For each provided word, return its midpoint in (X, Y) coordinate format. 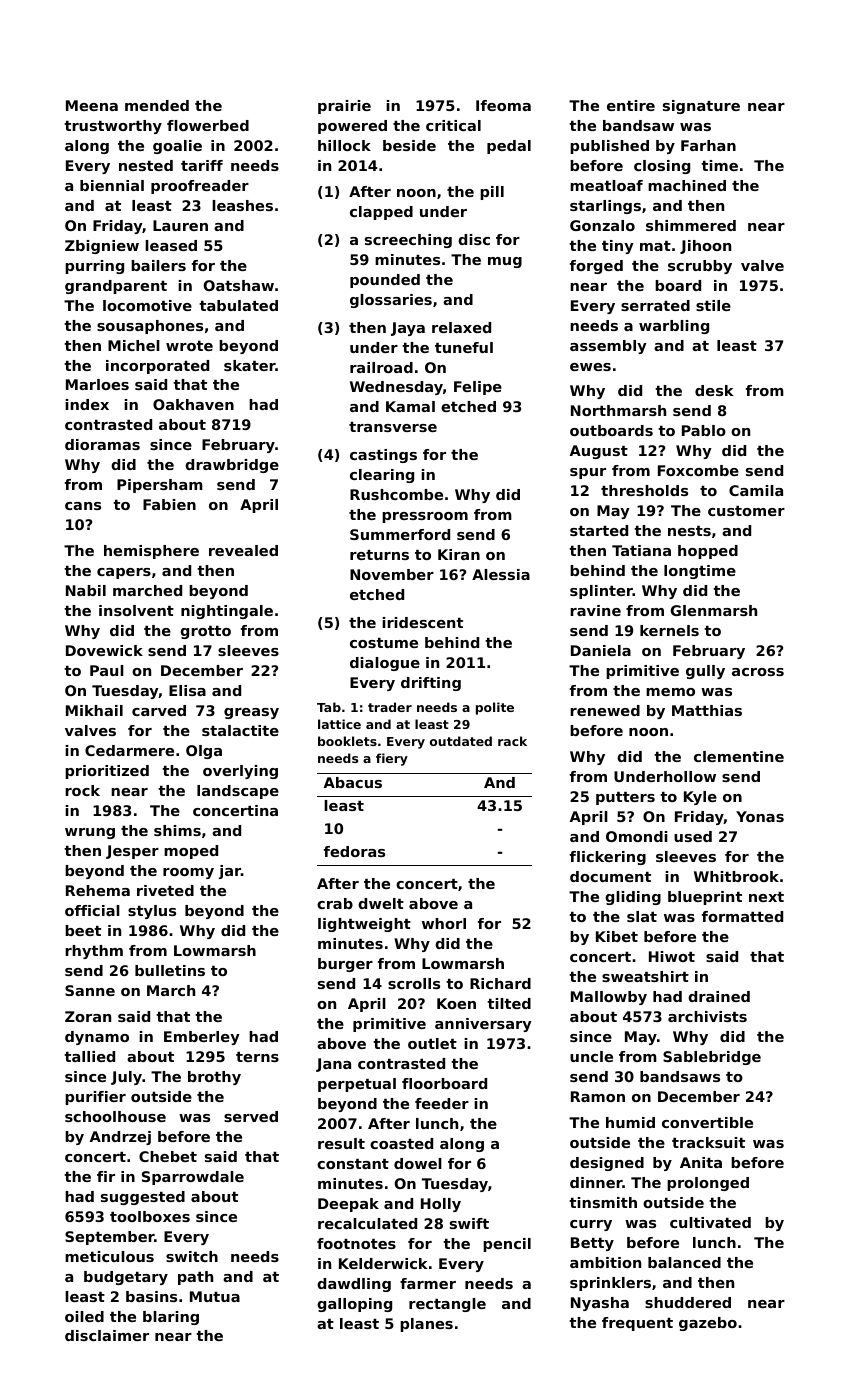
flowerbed (208, 125)
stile (713, 305)
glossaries (391, 301)
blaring (171, 1318)
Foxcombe (698, 470)
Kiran (459, 554)
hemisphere (151, 552)
